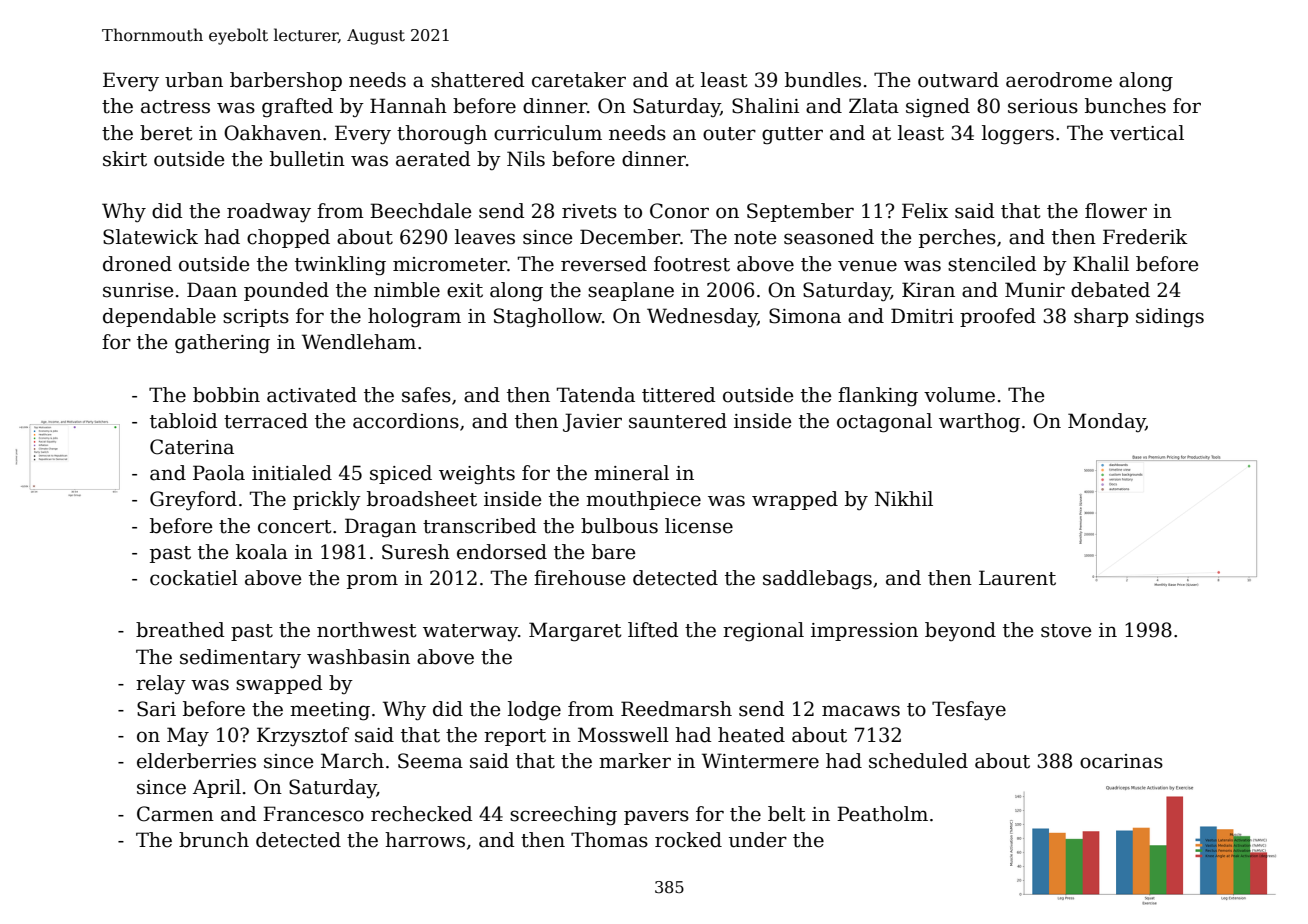 Image resolution: width=1308 pixels, height=924 pixels. What do you see at coordinates (679, 211) in the screenshot?
I see `Conor` at bounding box center [679, 211].
